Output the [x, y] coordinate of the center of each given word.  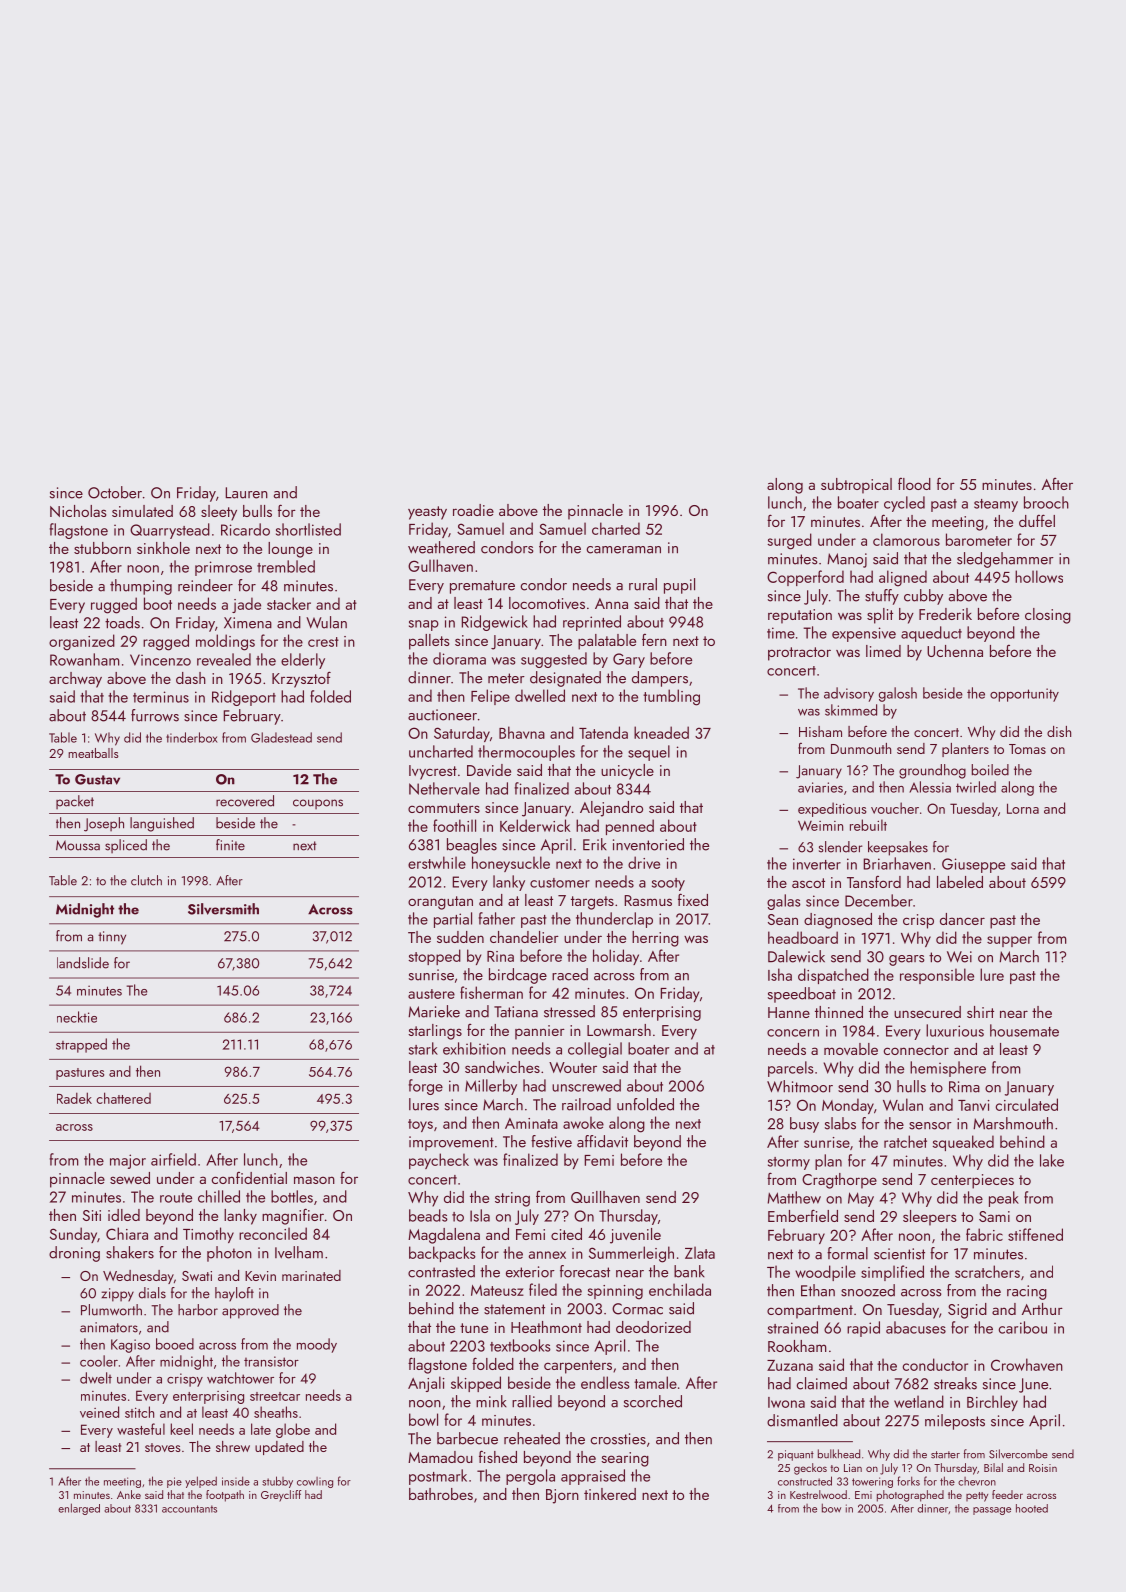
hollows [1039, 576]
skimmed [851, 710]
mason [314, 1180]
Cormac [637, 1309]
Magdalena [444, 1236]
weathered [441, 547]
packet [75, 802]
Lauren [246, 493]
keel [181, 1429]
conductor [935, 1364]
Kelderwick [535, 825]
